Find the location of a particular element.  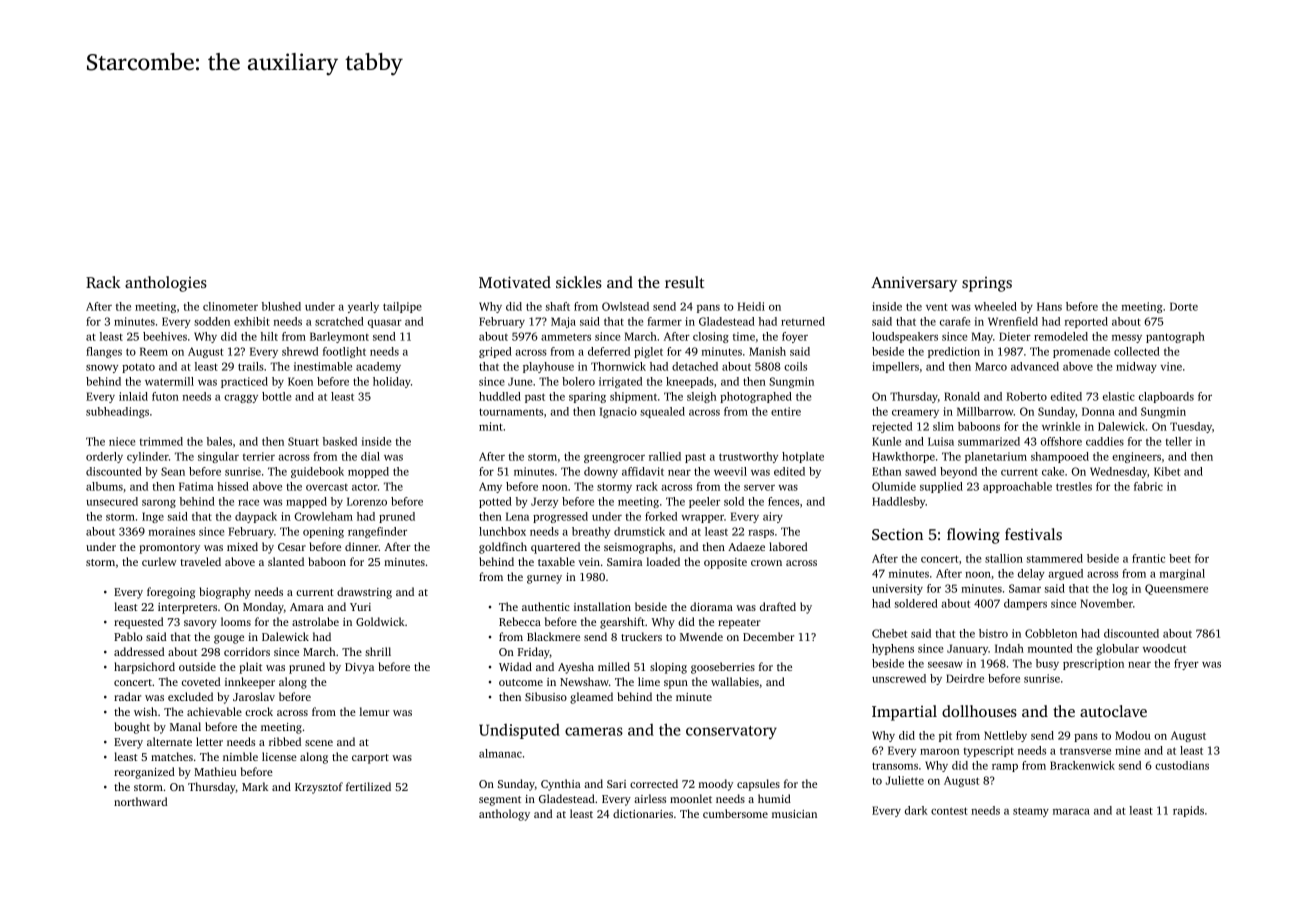

sparing is located at coordinates (587, 397).
